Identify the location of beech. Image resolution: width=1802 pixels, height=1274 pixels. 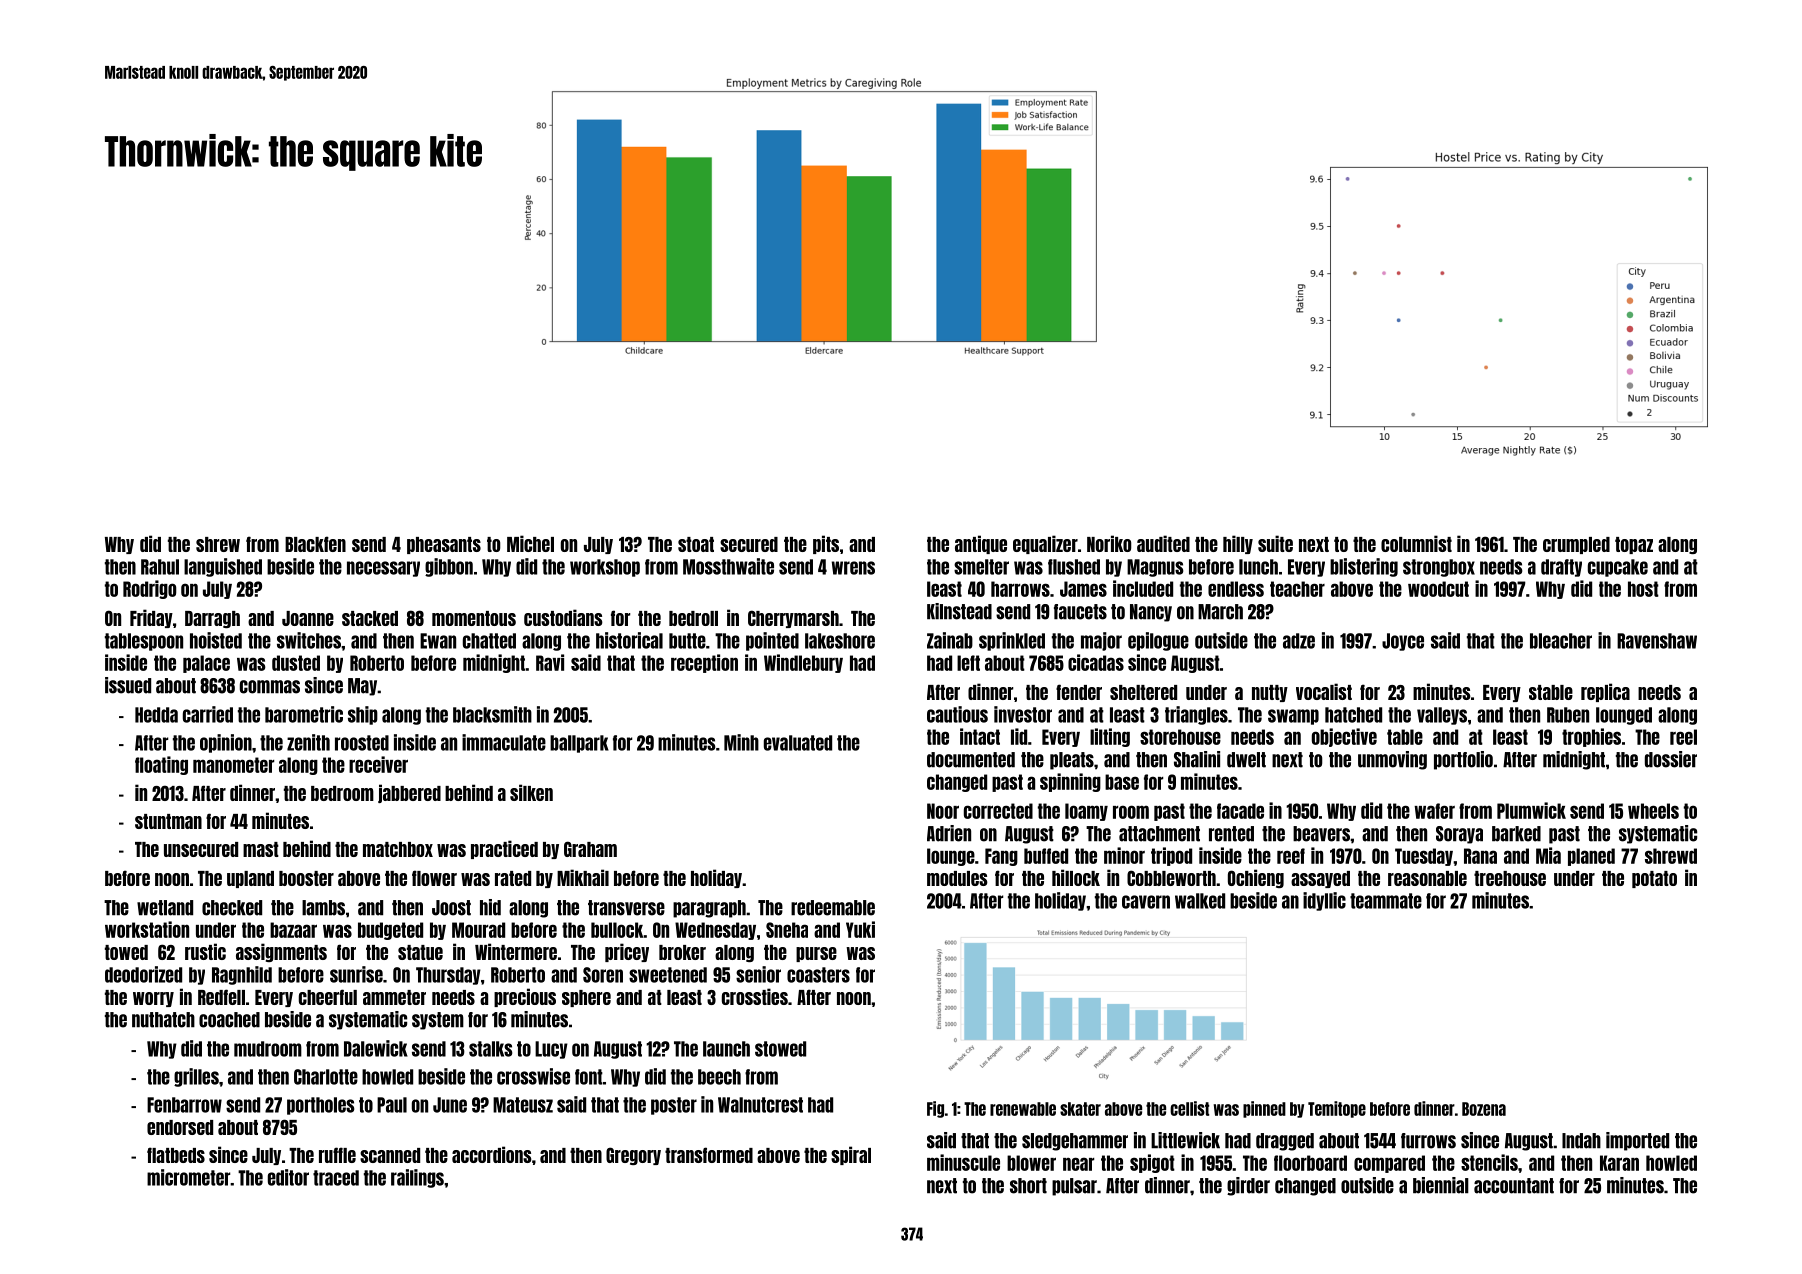
(719, 1077).
